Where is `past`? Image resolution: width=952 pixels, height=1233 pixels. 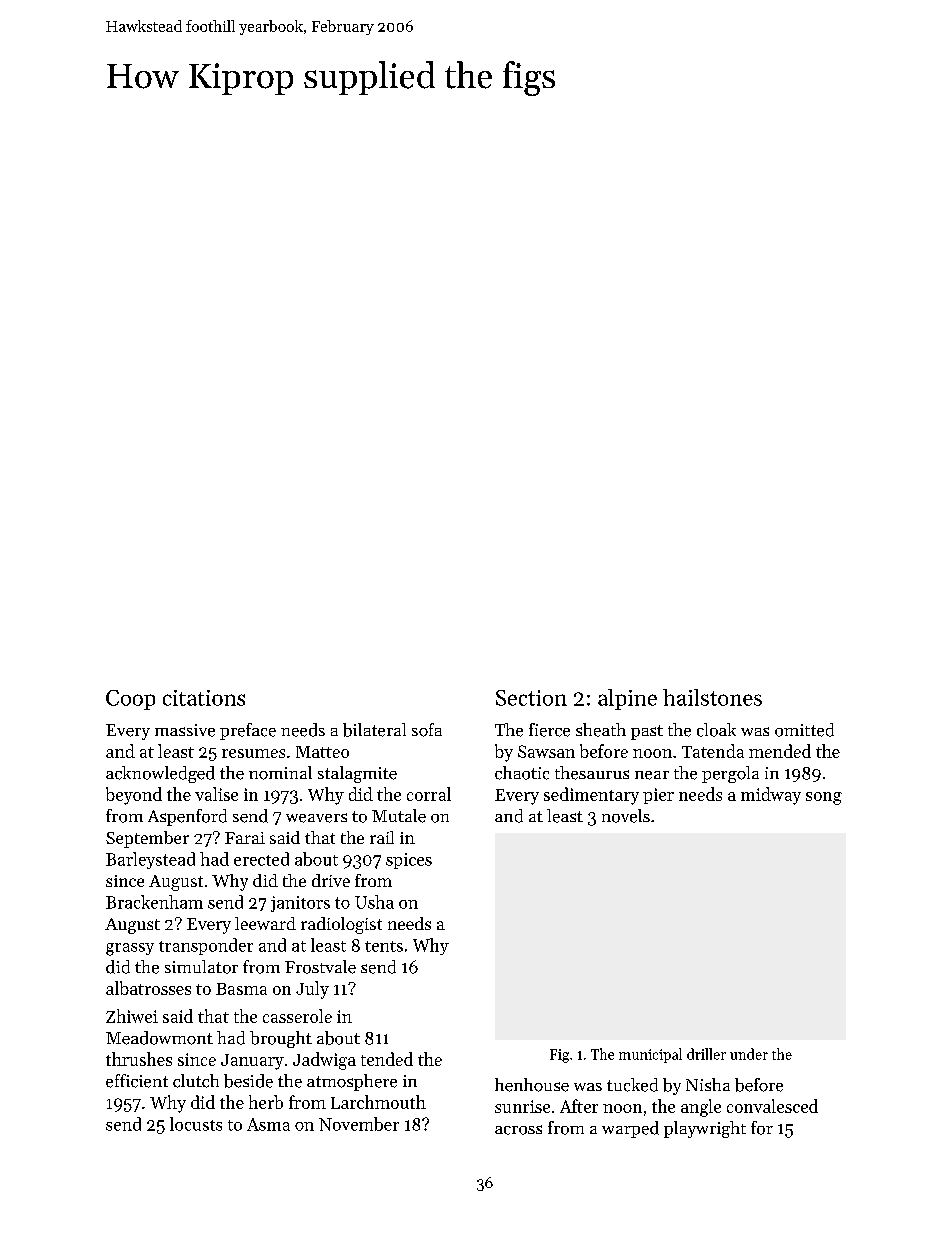 past is located at coordinates (647, 732).
